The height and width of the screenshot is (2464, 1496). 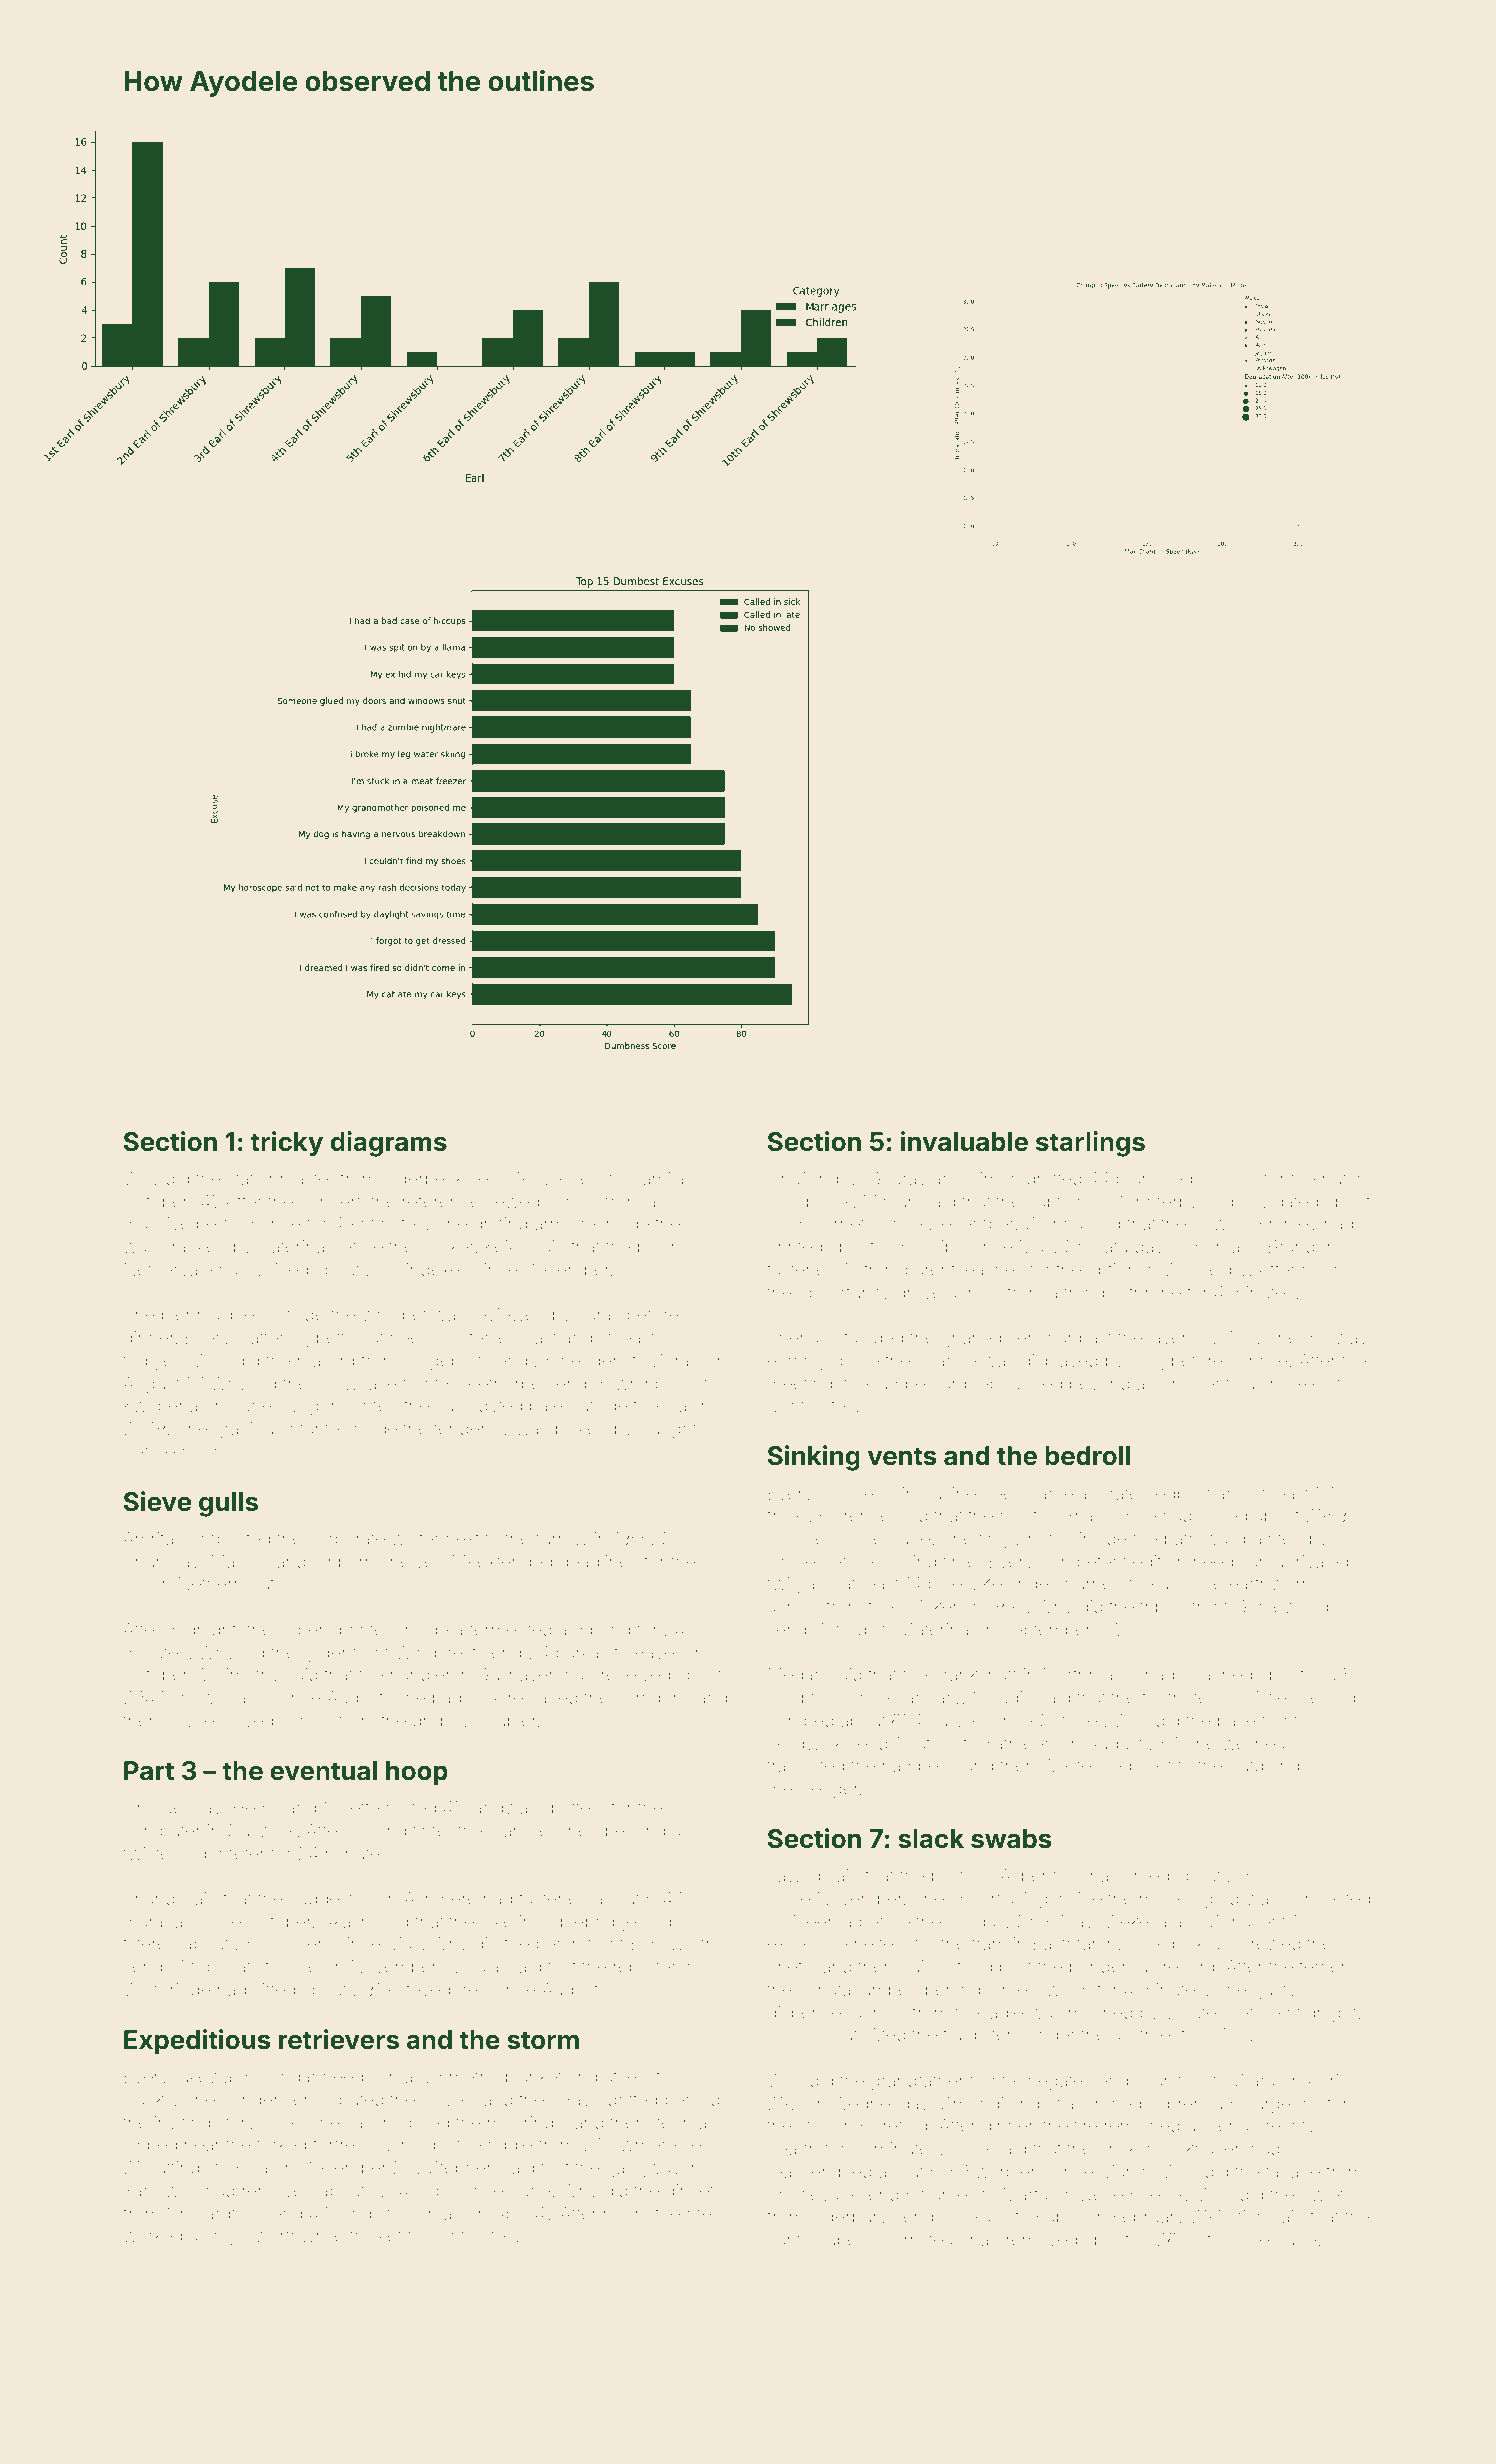 I want to click on Aspenford, so click(x=1041, y=1877).
